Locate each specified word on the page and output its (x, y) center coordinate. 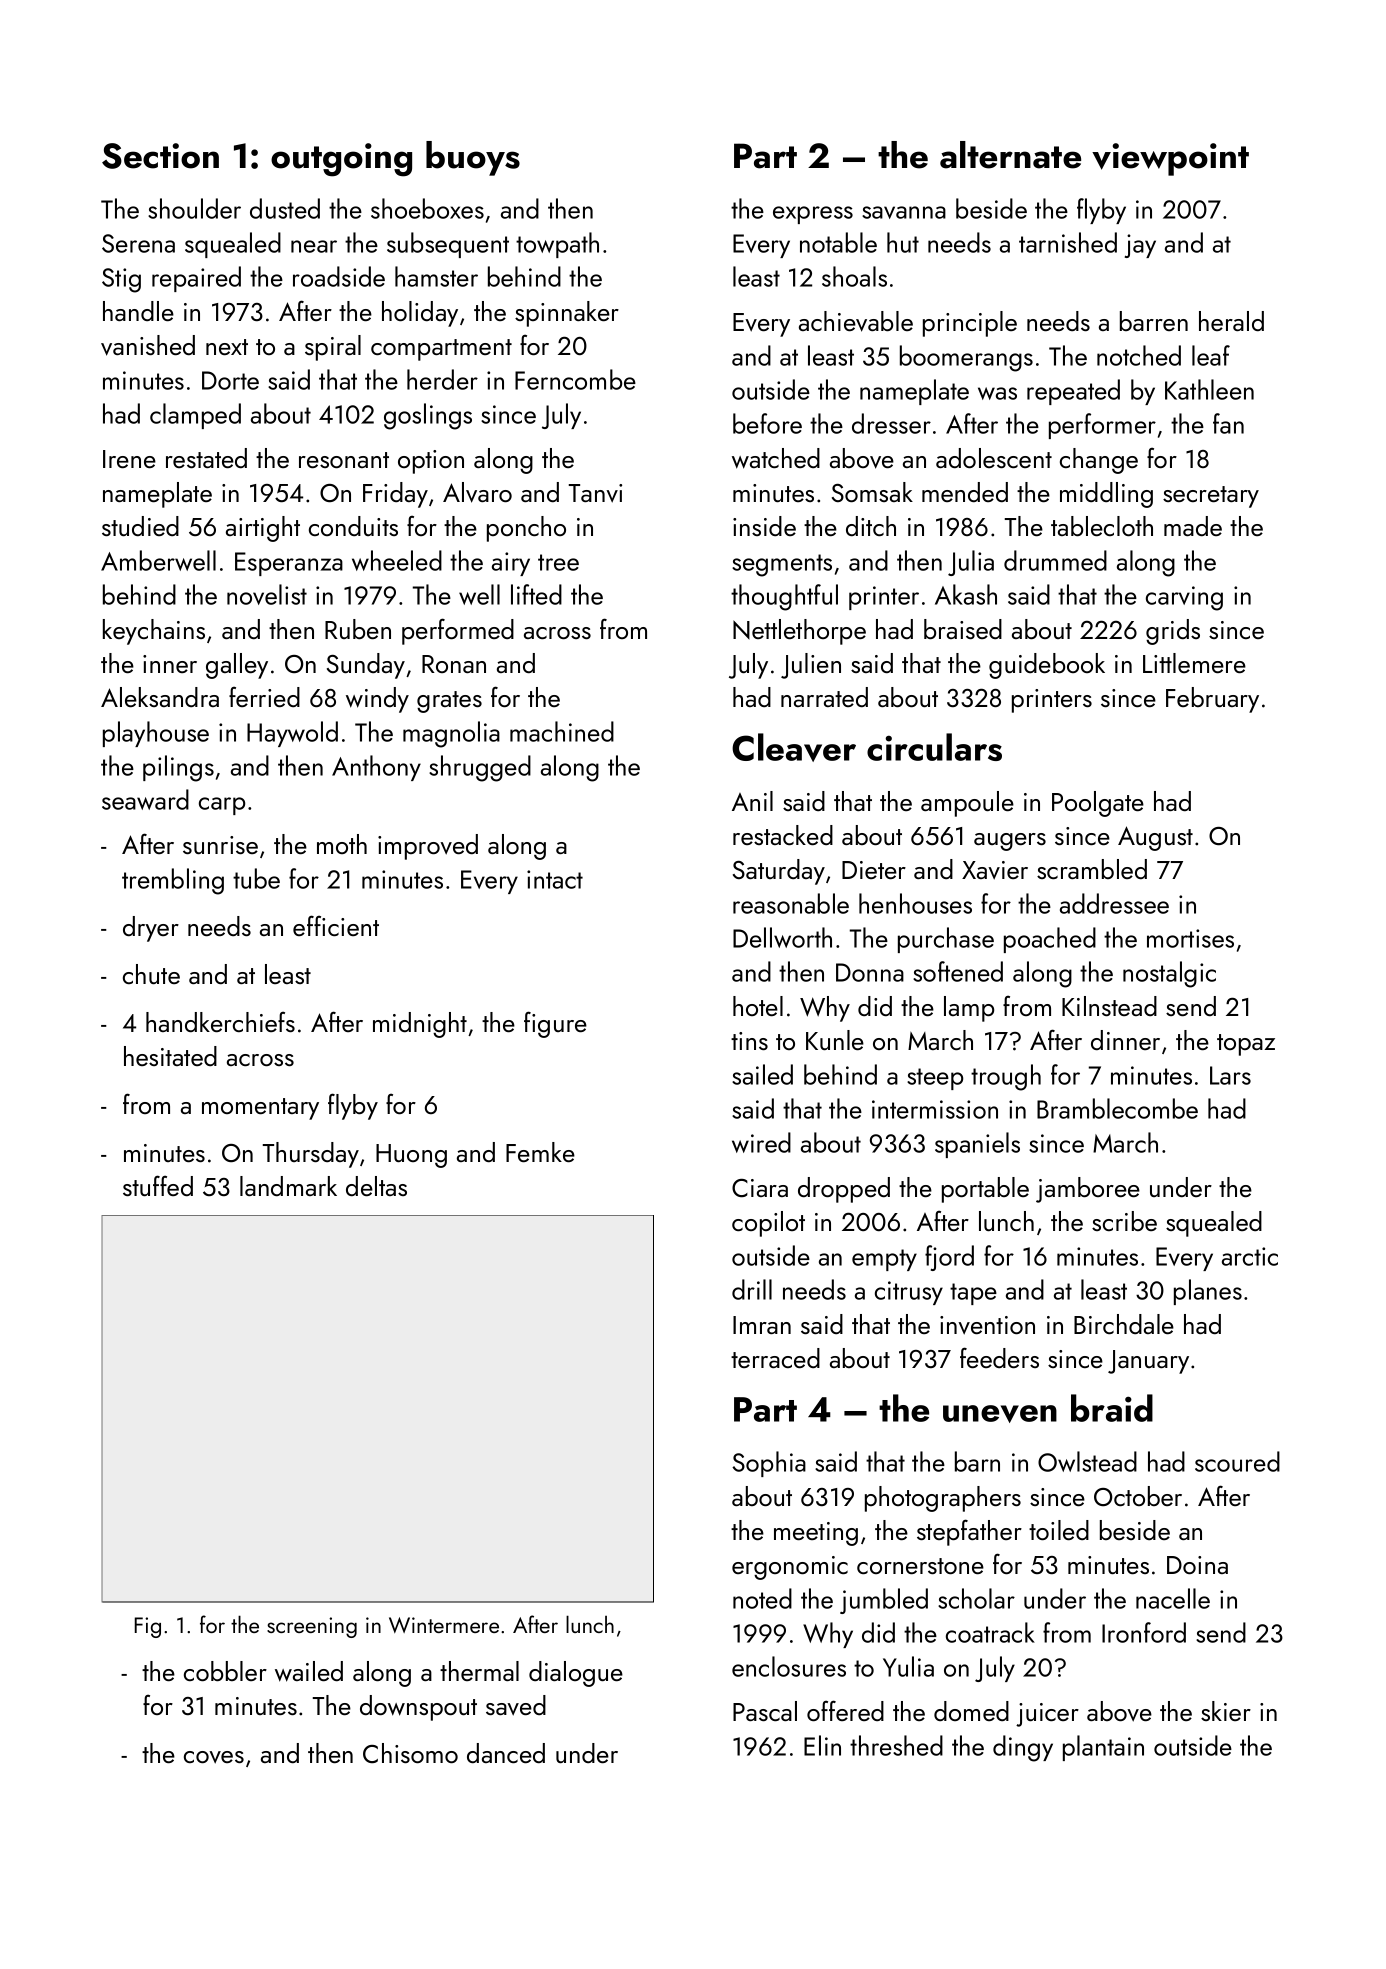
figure (555, 1024)
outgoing (341, 160)
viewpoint (1170, 159)
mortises (1190, 938)
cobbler (225, 1671)
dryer (151, 929)
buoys (473, 158)
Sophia (769, 1464)
